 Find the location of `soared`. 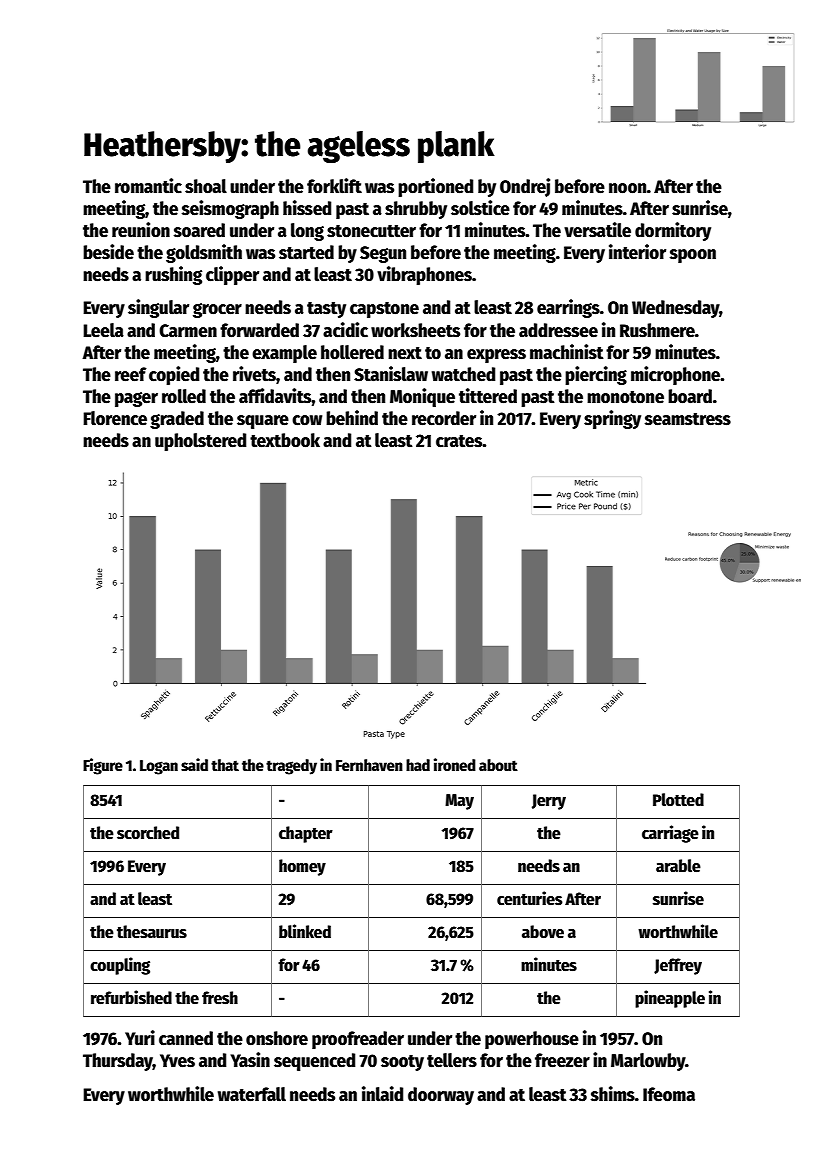

soared is located at coordinates (199, 230).
